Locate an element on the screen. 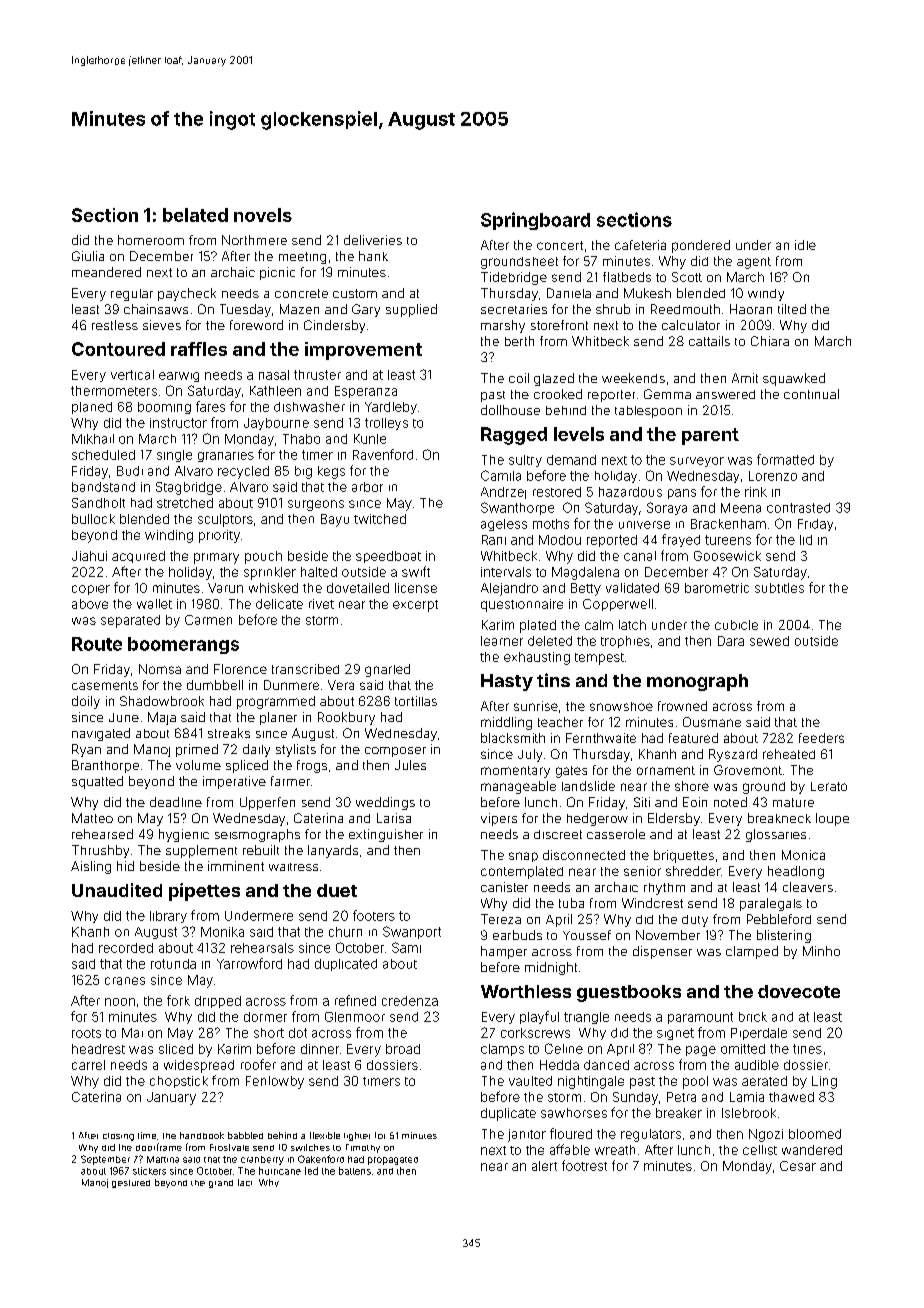 The width and height of the screenshot is (924, 1308). Thrushby is located at coordinates (100, 851).
